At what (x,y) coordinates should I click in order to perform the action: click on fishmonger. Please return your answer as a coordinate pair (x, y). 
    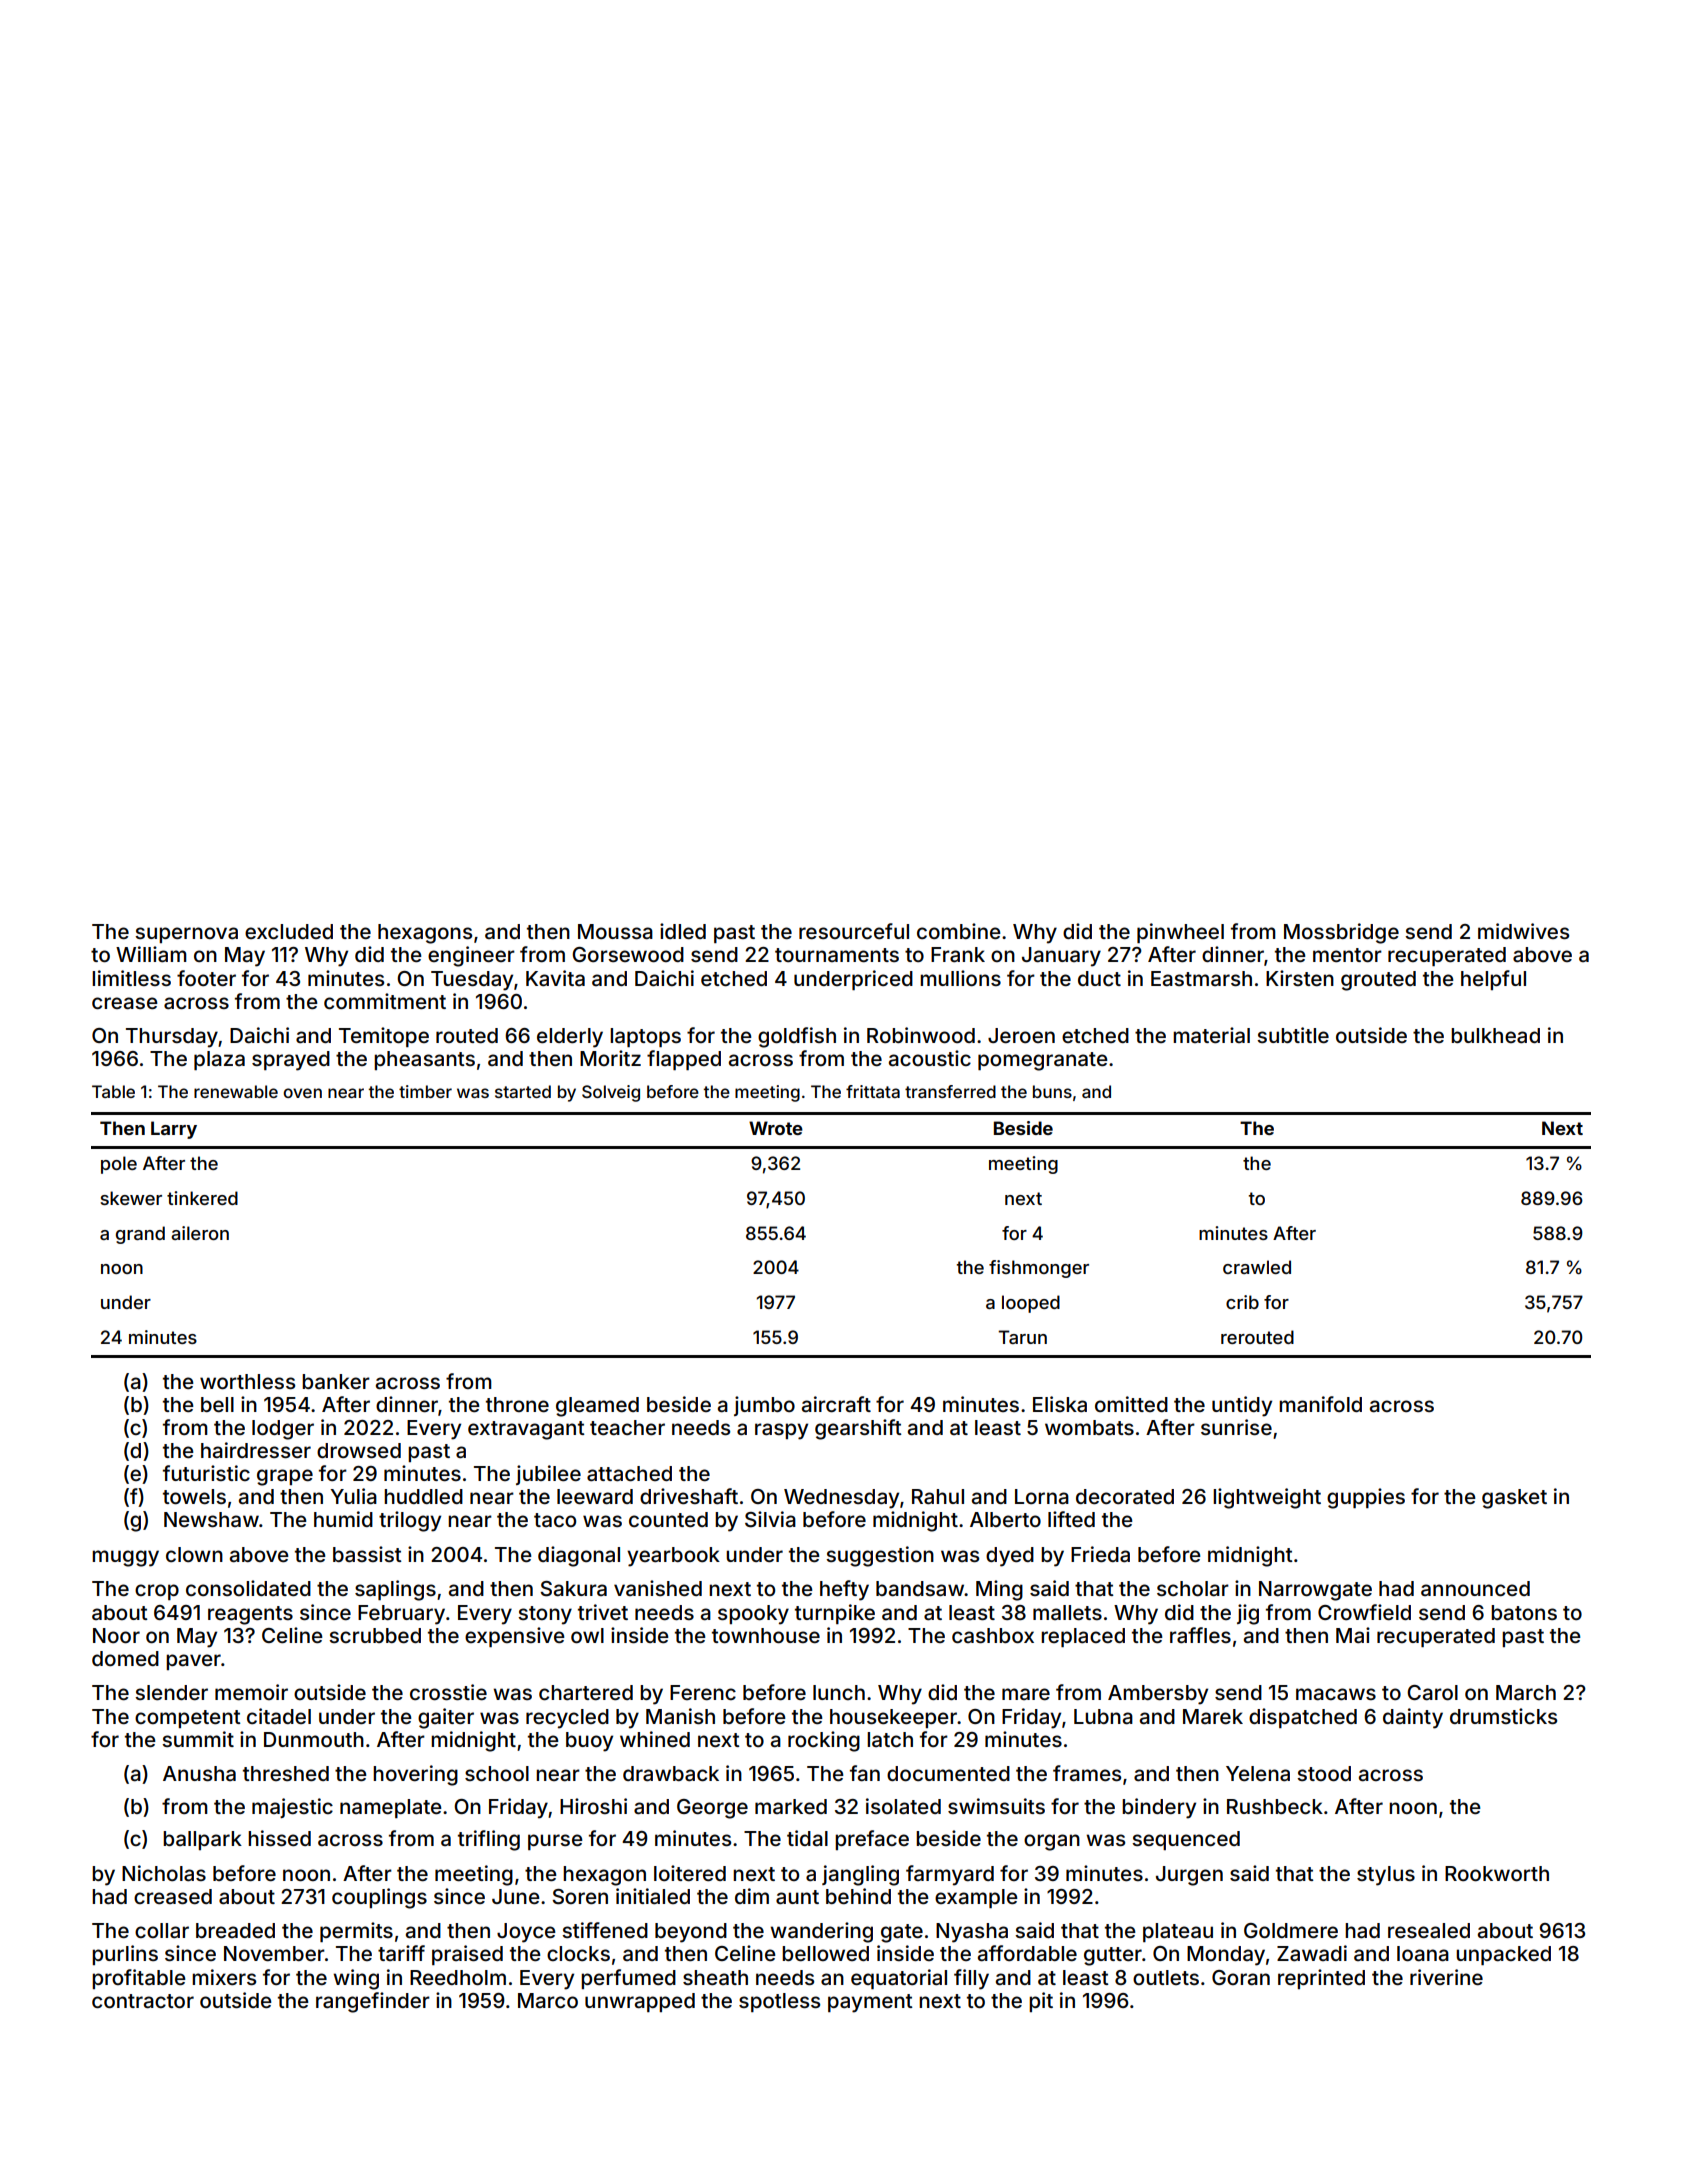
    Looking at the image, I should click on (1039, 1269).
